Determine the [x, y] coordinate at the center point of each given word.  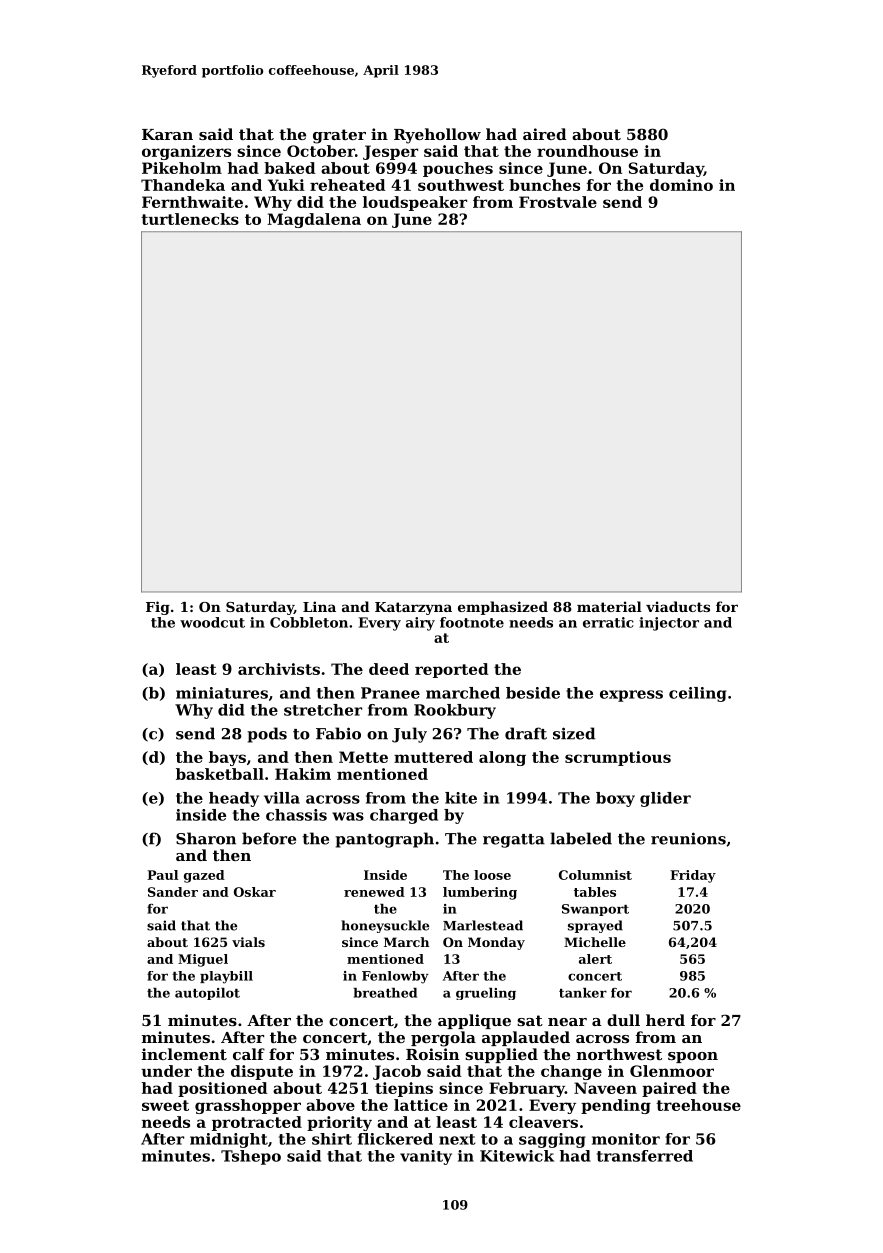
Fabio [338, 733]
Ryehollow [437, 136]
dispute [262, 1072]
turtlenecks [190, 219]
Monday [496, 943]
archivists [279, 669]
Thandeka [183, 185]
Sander [173, 892]
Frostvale [558, 202]
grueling [486, 994]
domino [681, 185]
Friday [693, 876]
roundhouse [587, 151]
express [631, 696]
